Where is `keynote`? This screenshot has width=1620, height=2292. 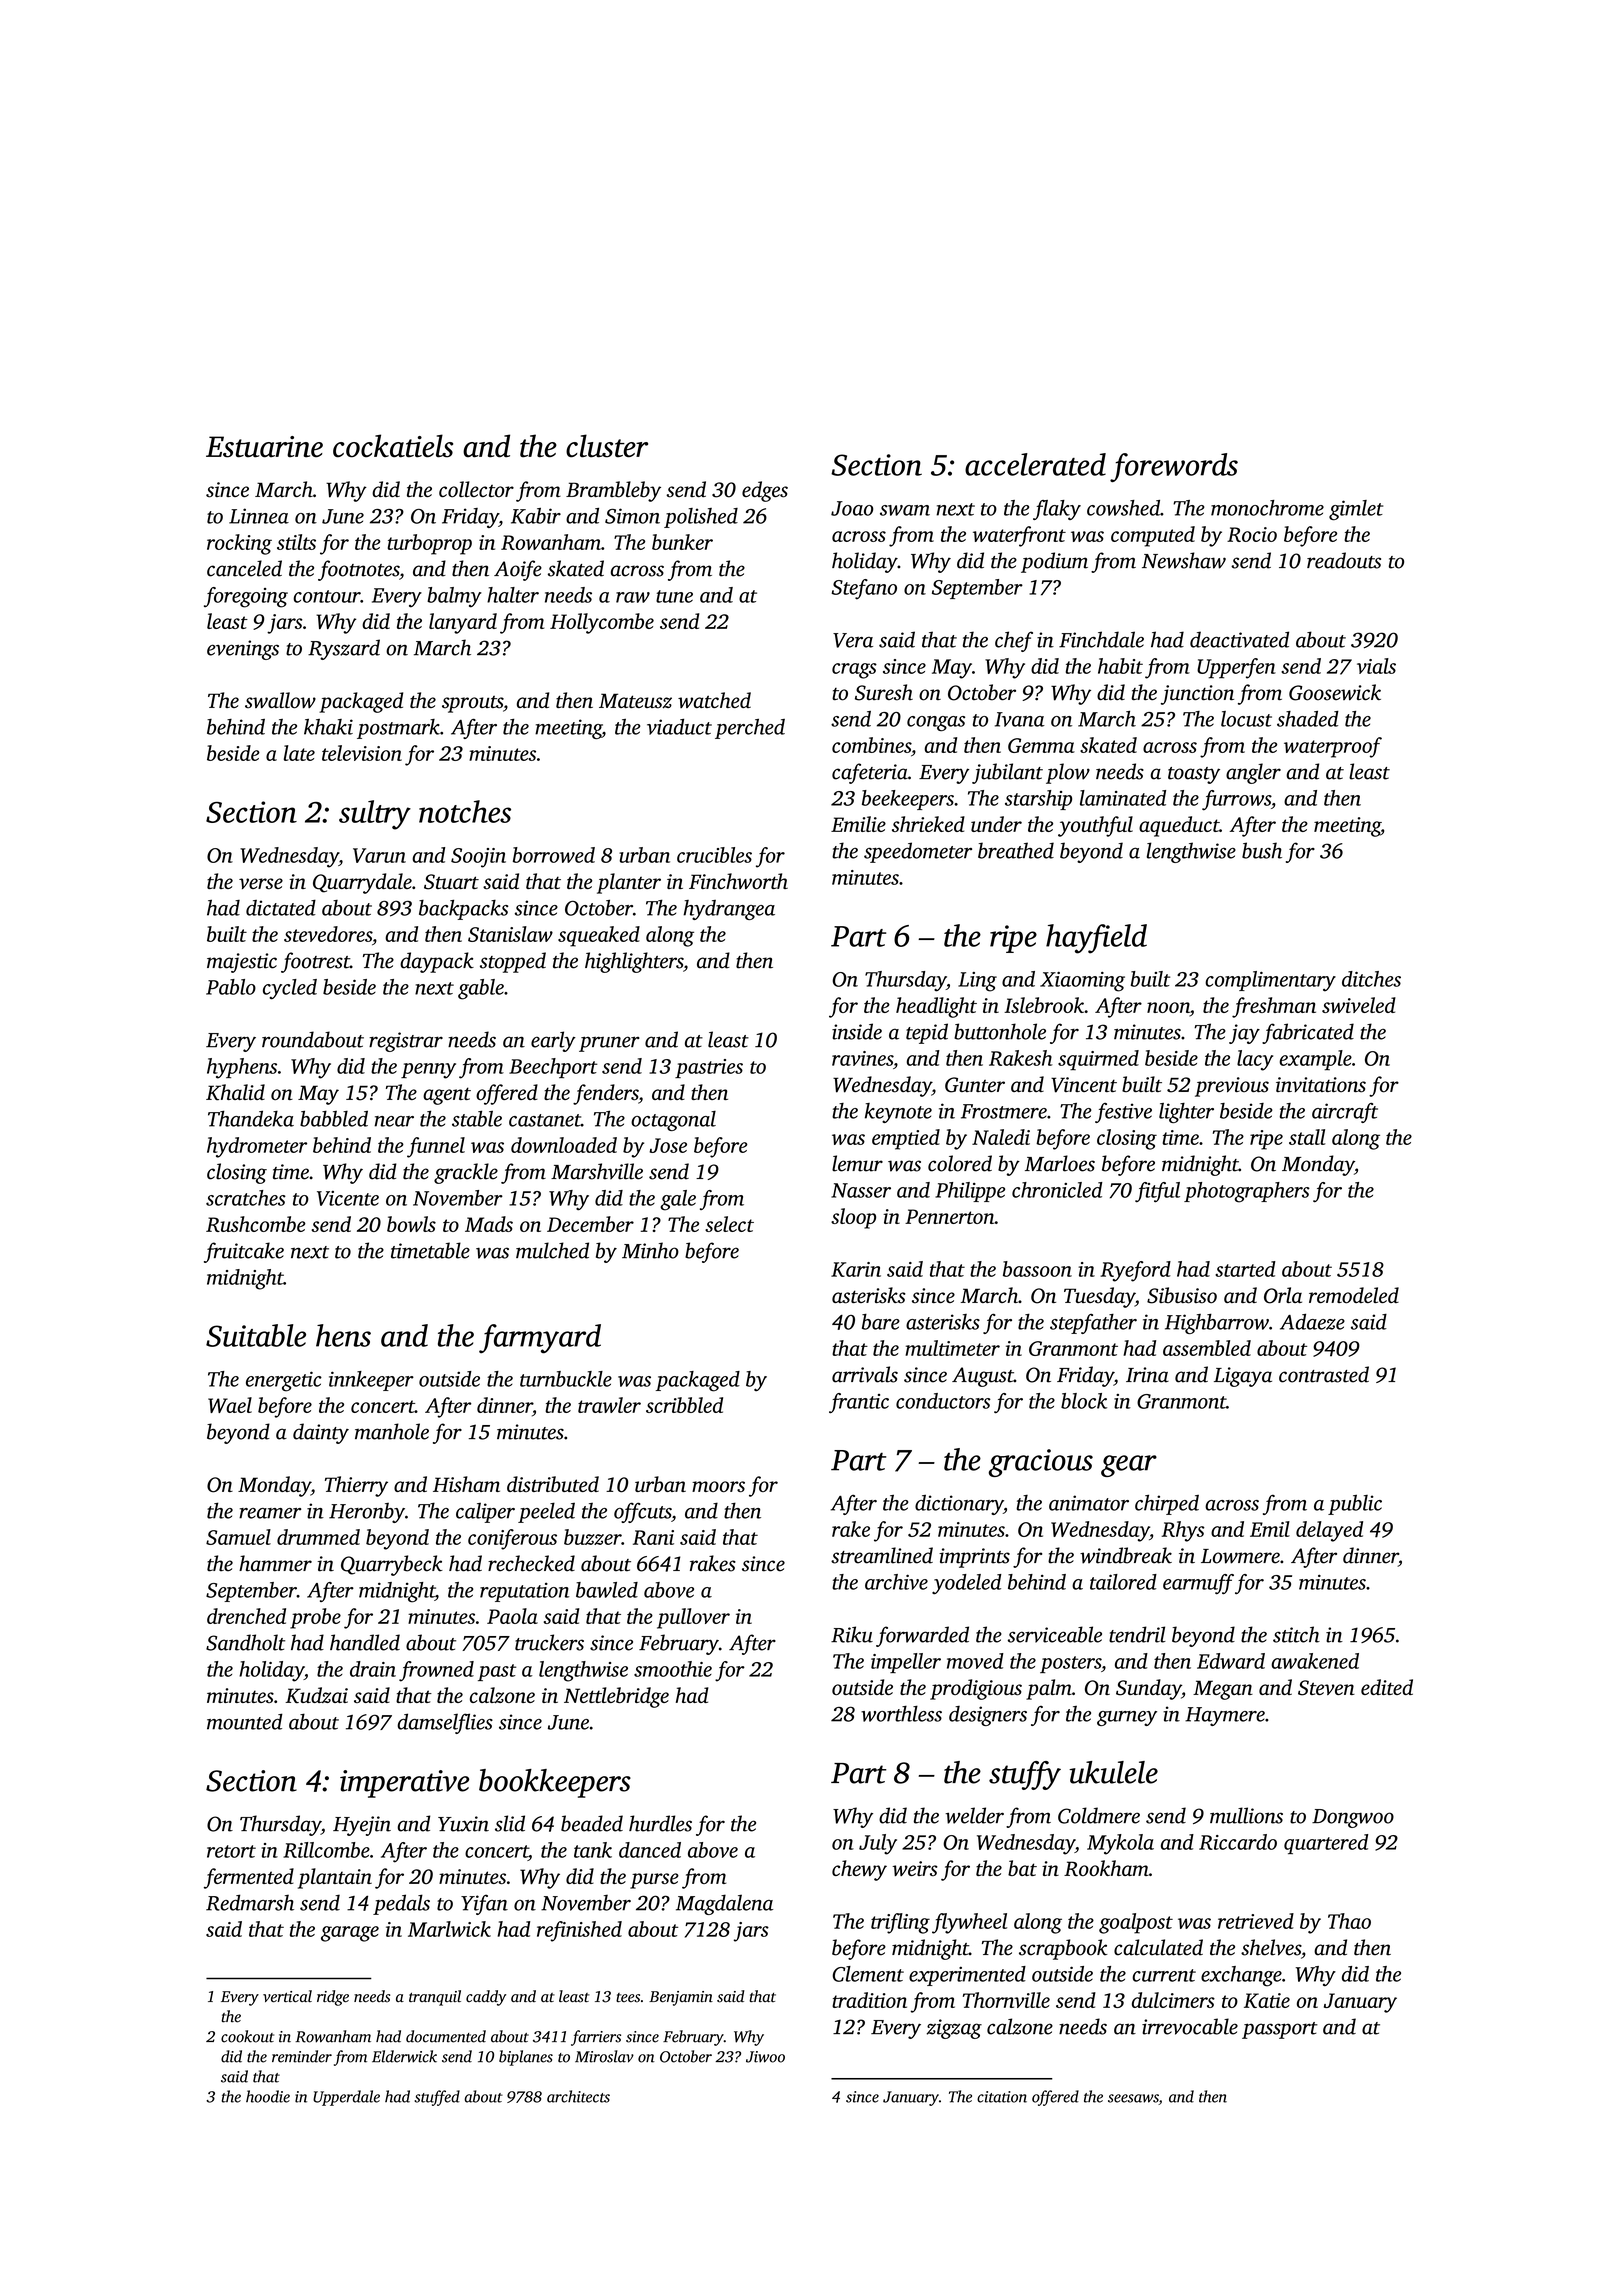 keynote is located at coordinates (898, 1113).
